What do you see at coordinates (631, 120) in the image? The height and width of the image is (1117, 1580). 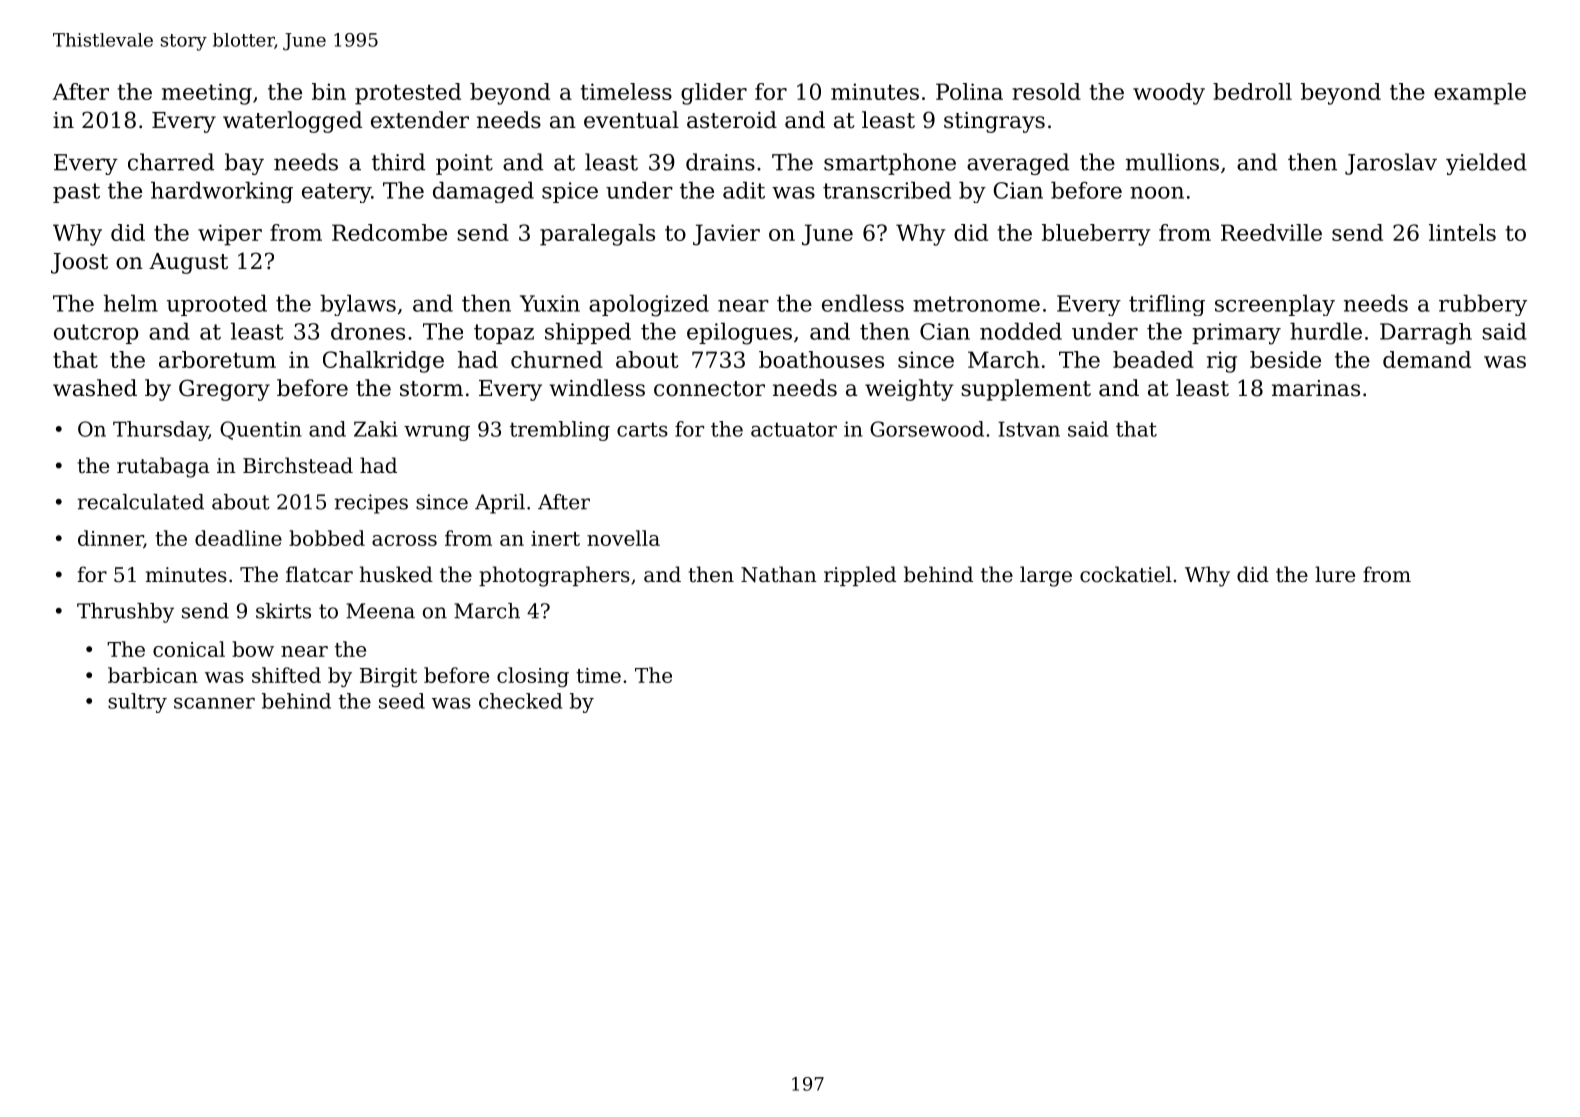 I see `eventual` at bounding box center [631, 120].
